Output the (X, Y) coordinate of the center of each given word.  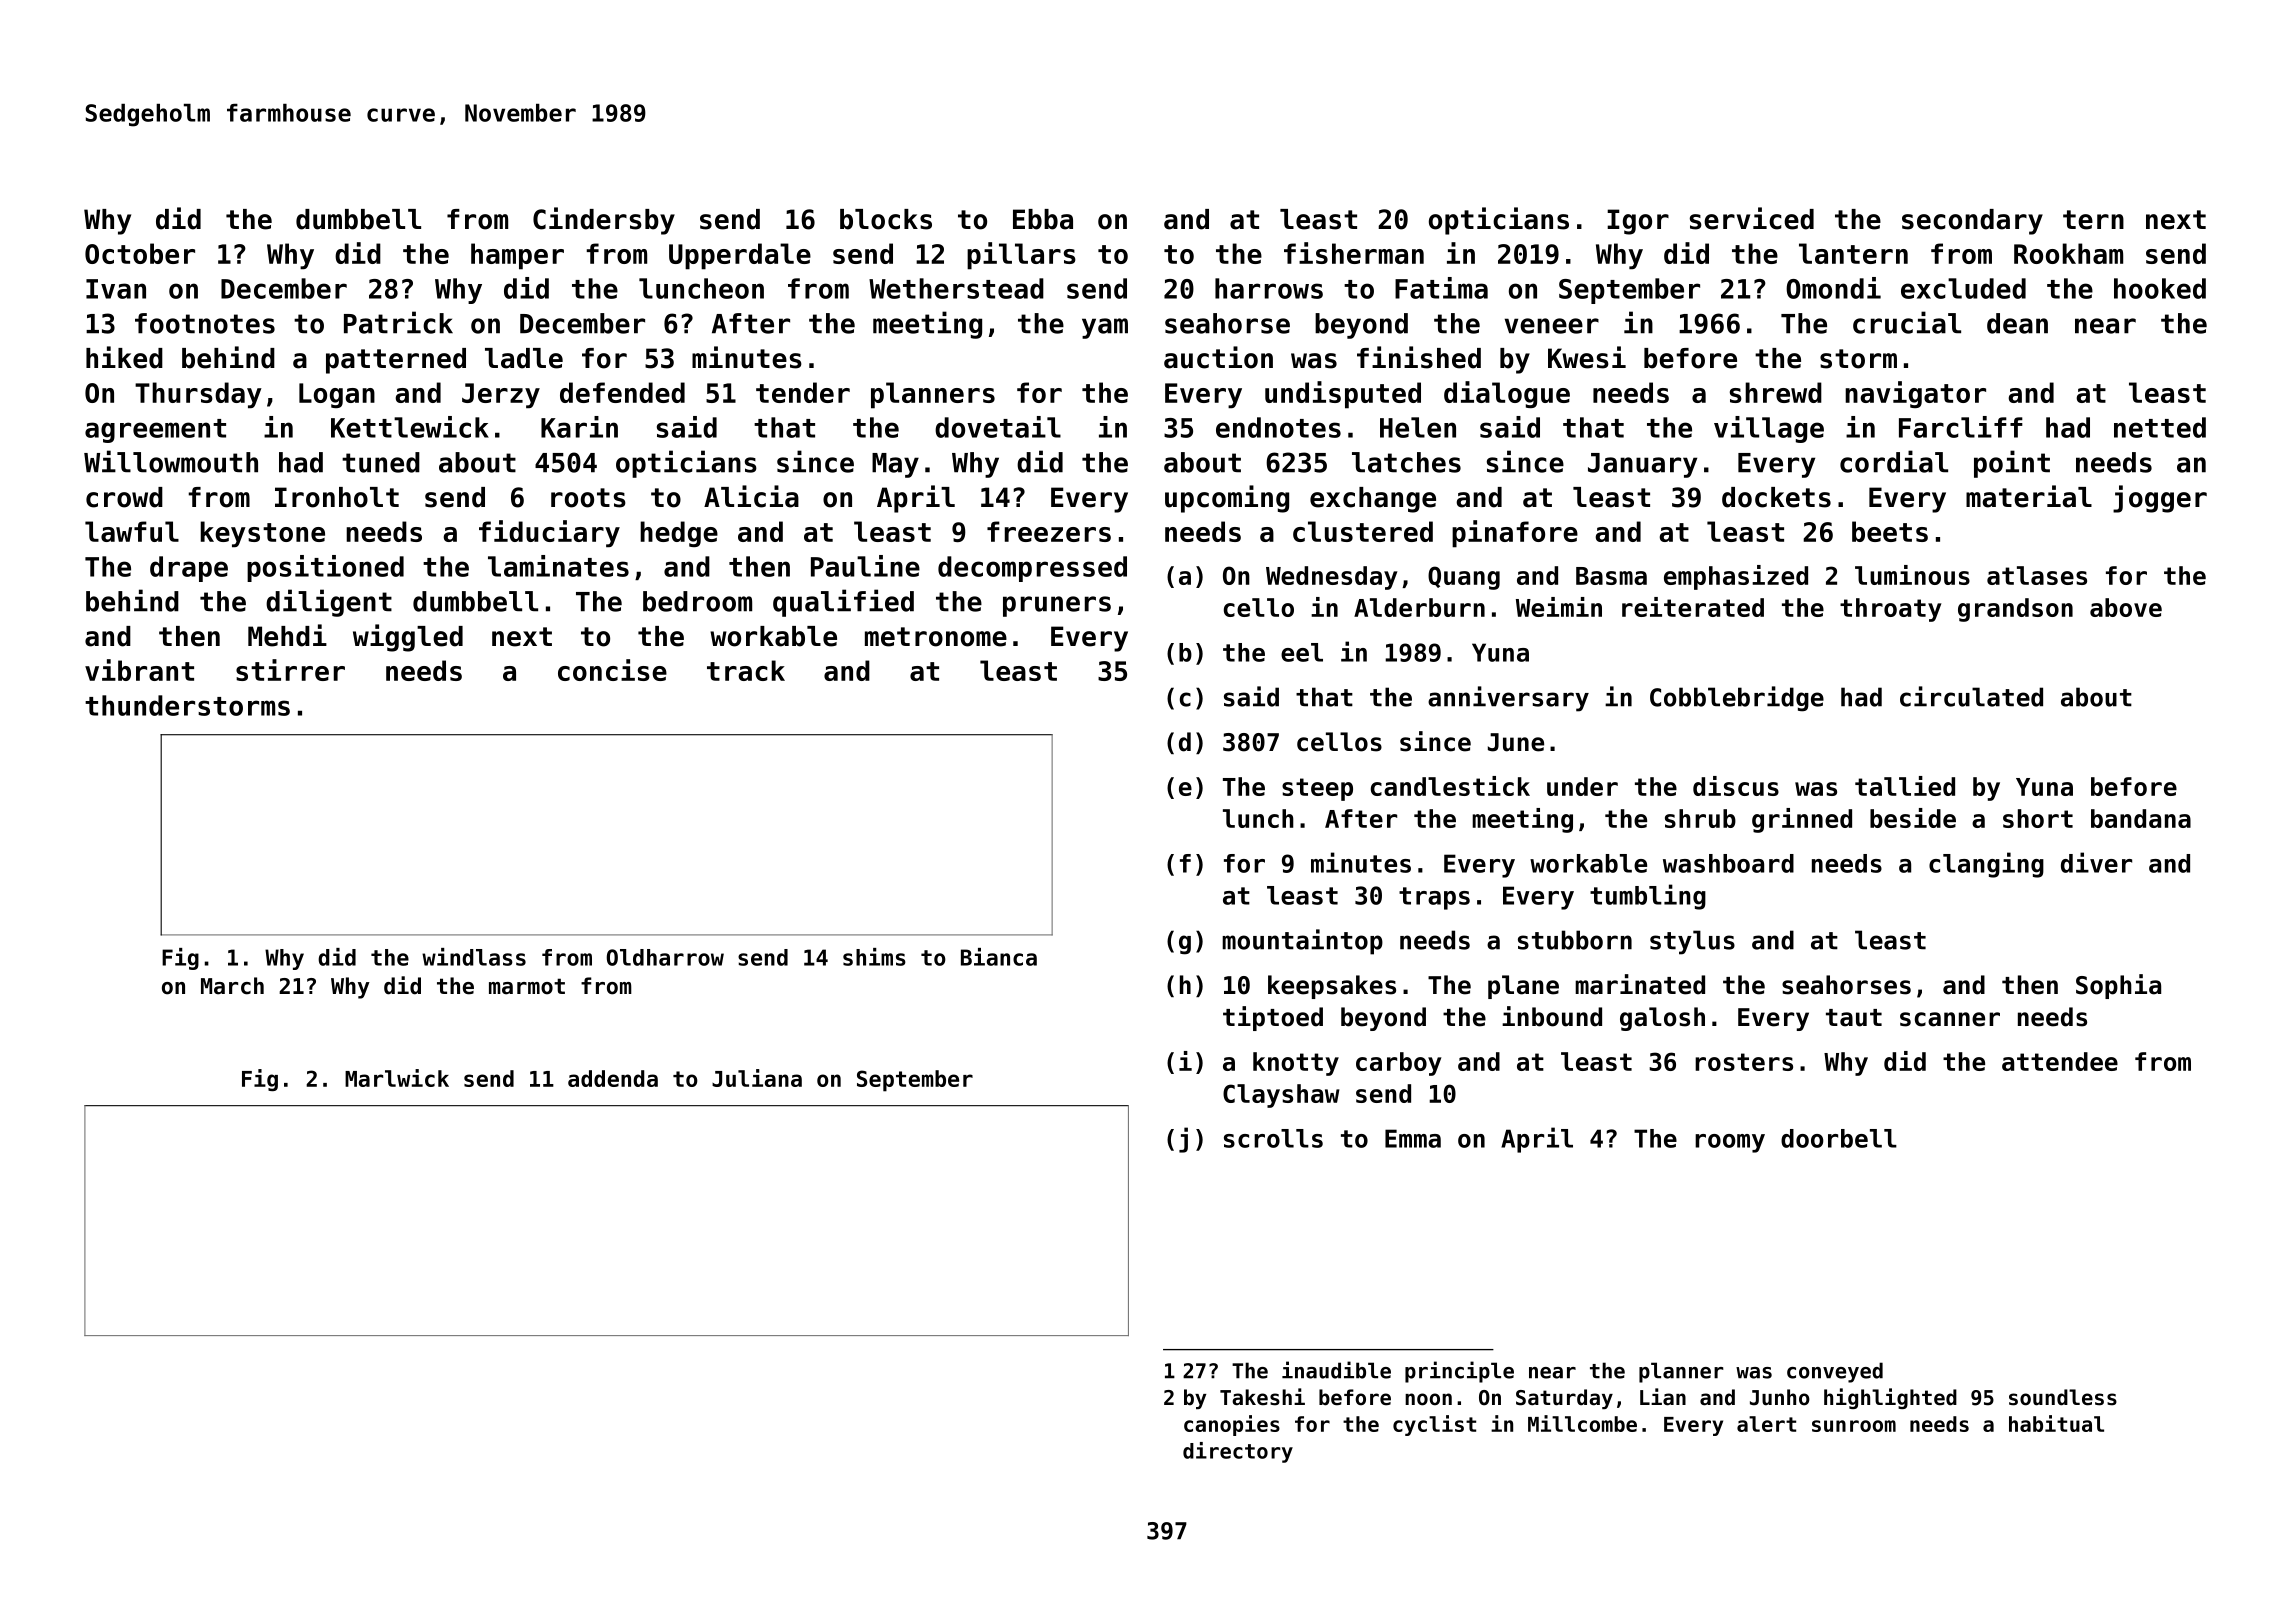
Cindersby (604, 221)
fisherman (1354, 253)
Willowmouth (171, 461)
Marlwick (397, 1078)
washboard (1728, 863)
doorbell (1839, 1138)
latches (1406, 462)
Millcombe (1582, 1423)
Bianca (999, 957)
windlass (474, 957)
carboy (1398, 1064)
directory (1238, 1452)
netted (2160, 427)
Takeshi (1262, 1397)
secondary (1972, 222)
